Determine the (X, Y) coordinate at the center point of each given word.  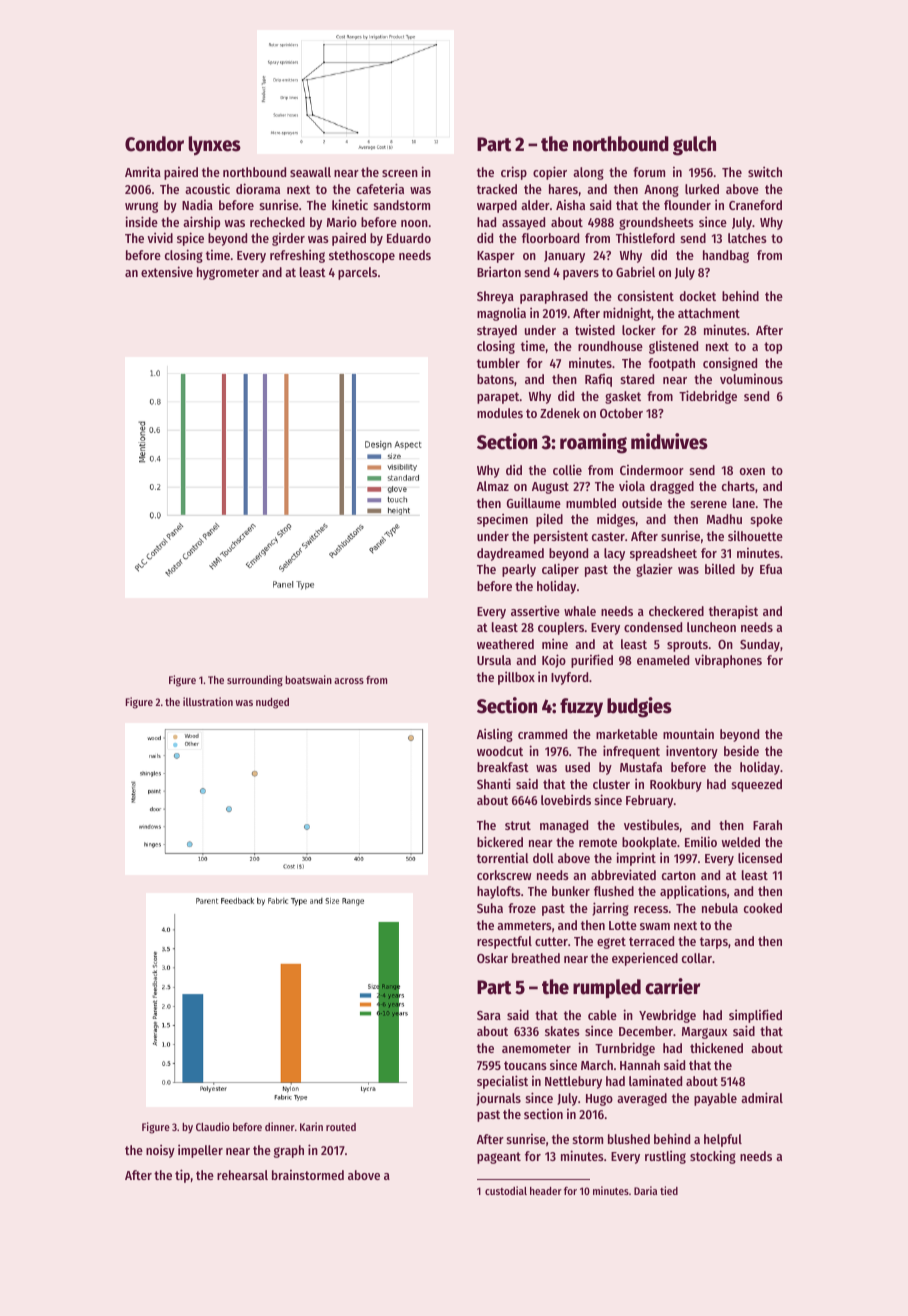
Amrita (143, 171)
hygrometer (228, 273)
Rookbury (676, 785)
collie (567, 470)
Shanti (494, 783)
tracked (497, 189)
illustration (208, 701)
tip (182, 1176)
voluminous (751, 379)
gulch (694, 146)
